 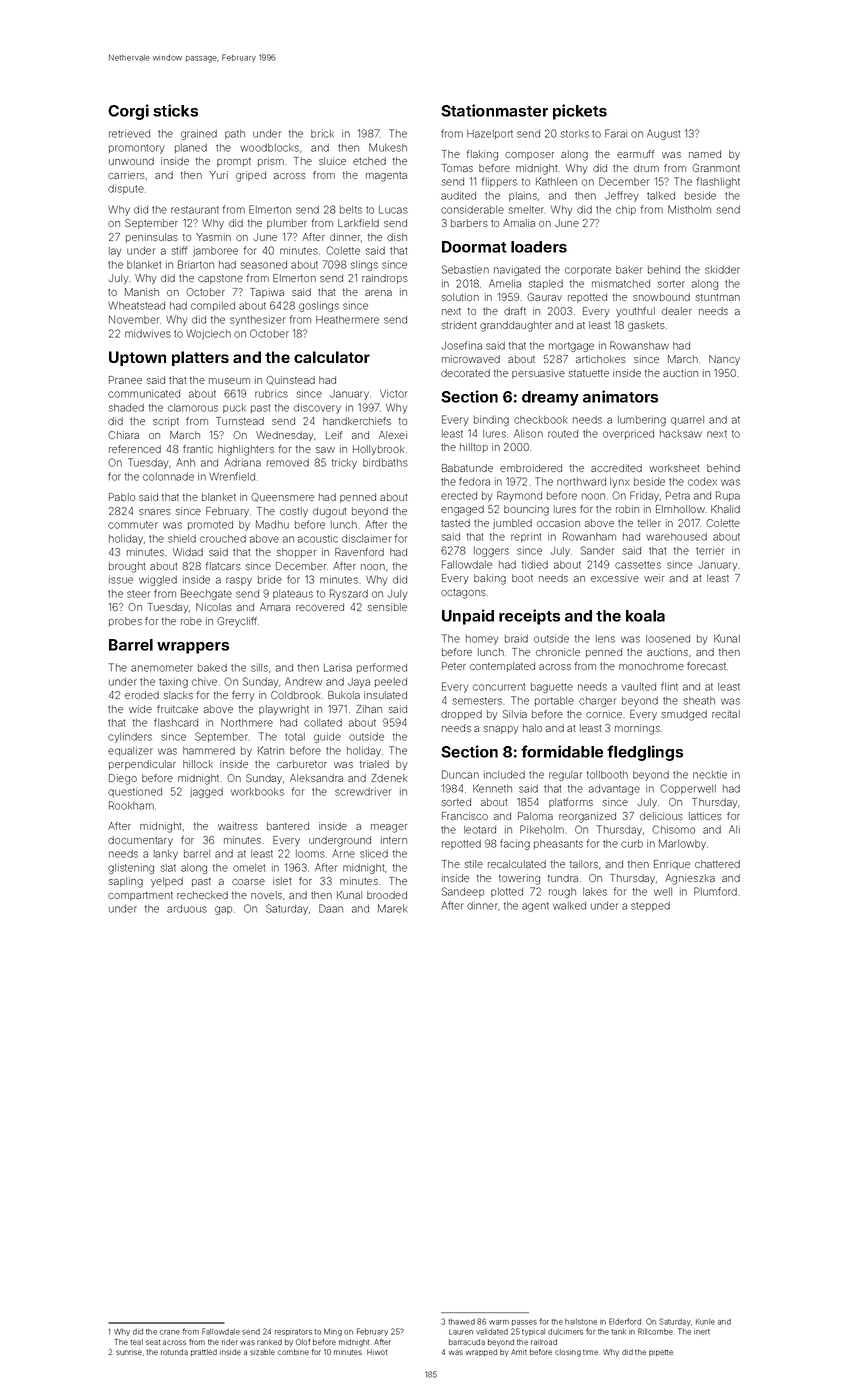 I want to click on Stationmaster, so click(x=494, y=110).
